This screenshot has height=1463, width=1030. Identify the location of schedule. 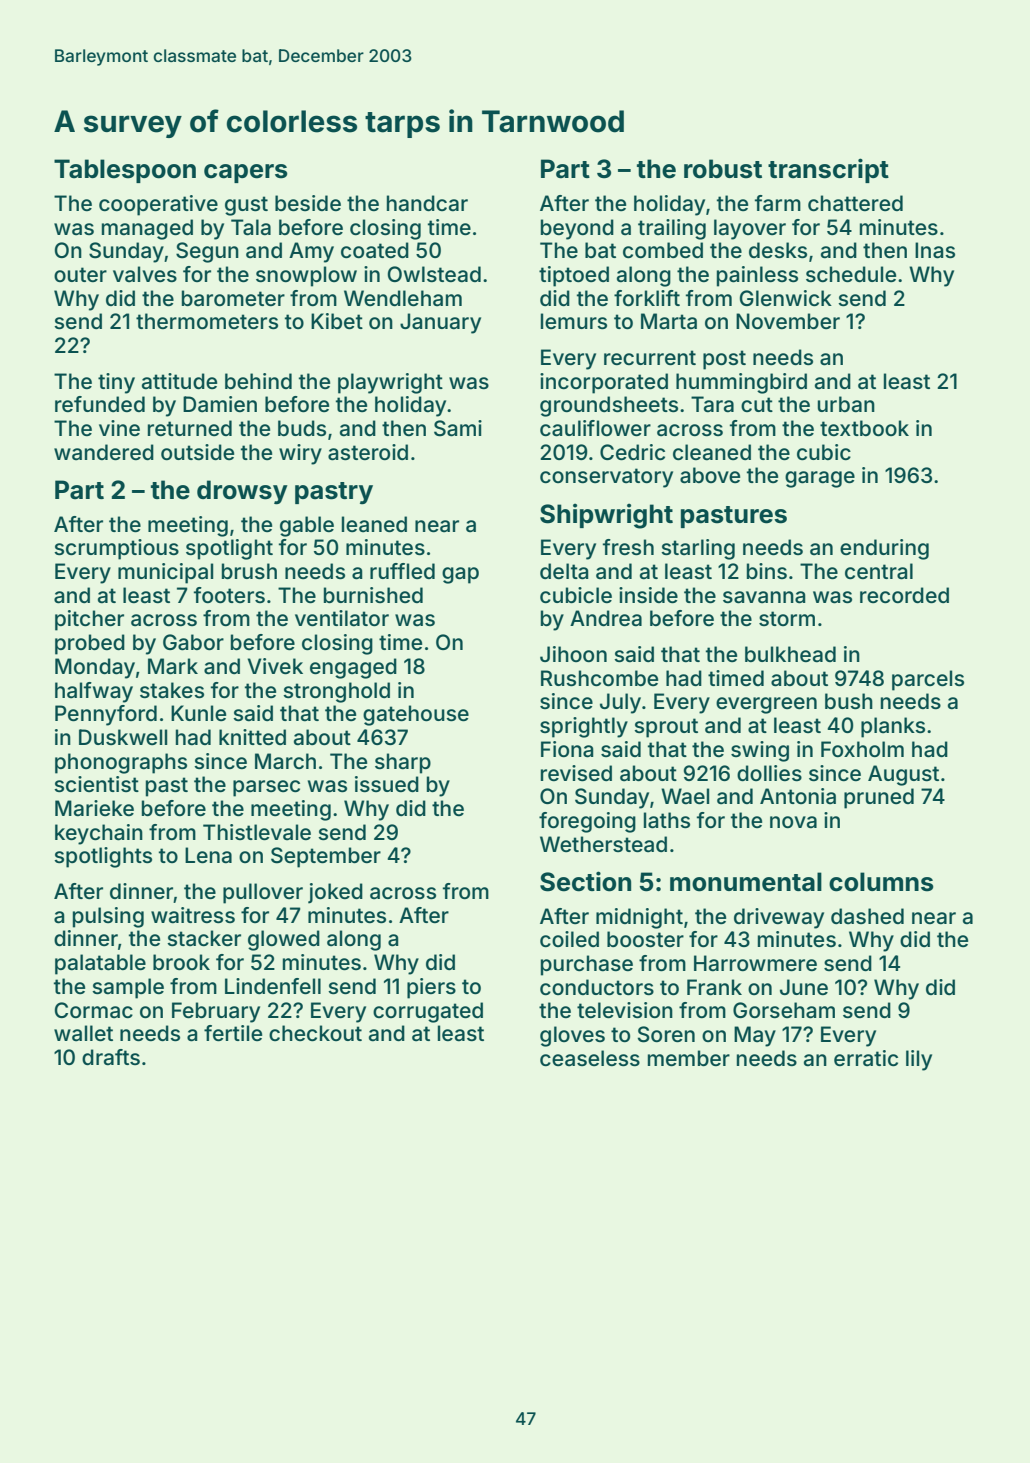
(851, 274).
